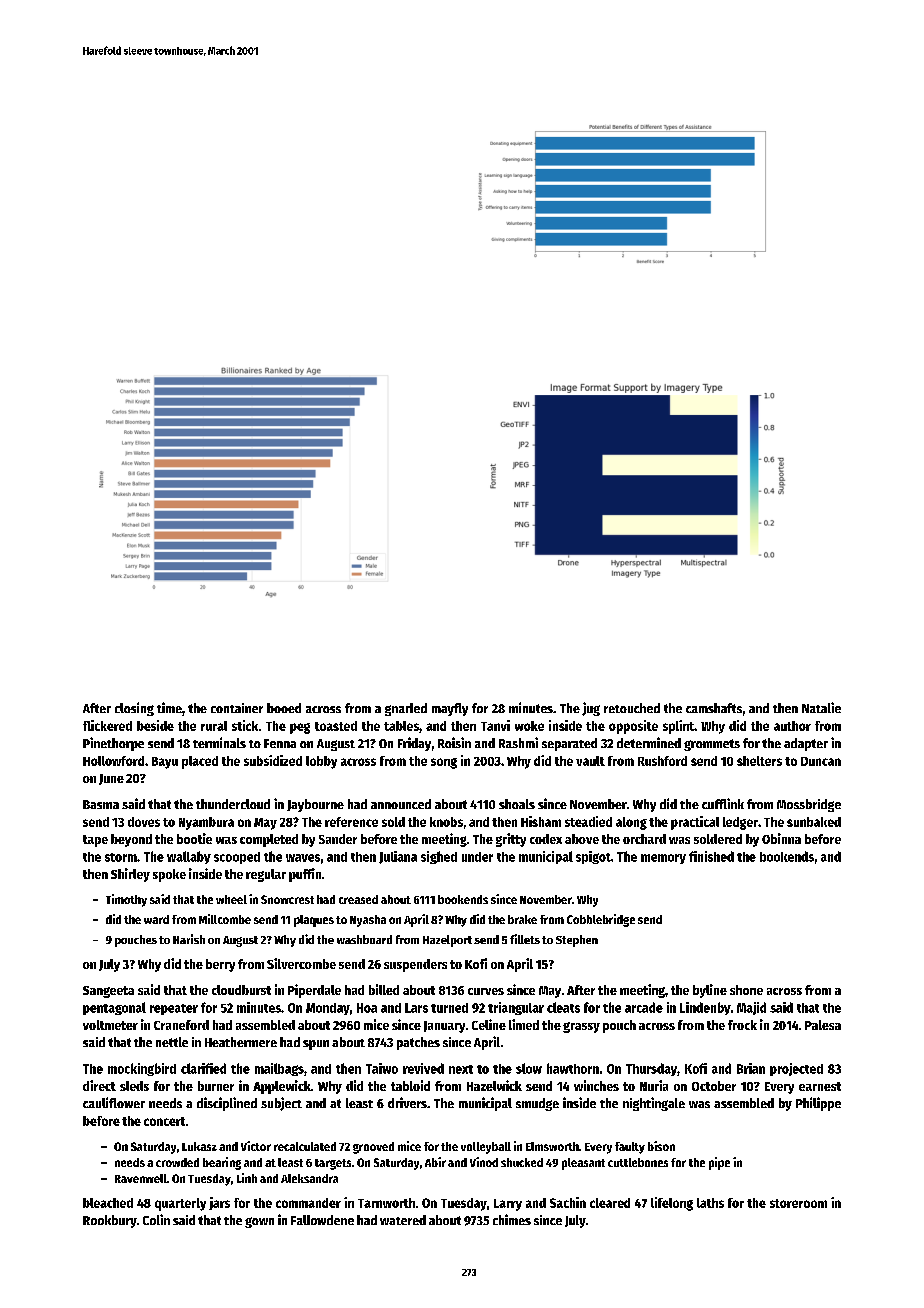 The width and height of the screenshot is (924, 1308). What do you see at coordinates (450, 709) in the screenshot?
I see `mayfly` at bounding box center [450, 709].
